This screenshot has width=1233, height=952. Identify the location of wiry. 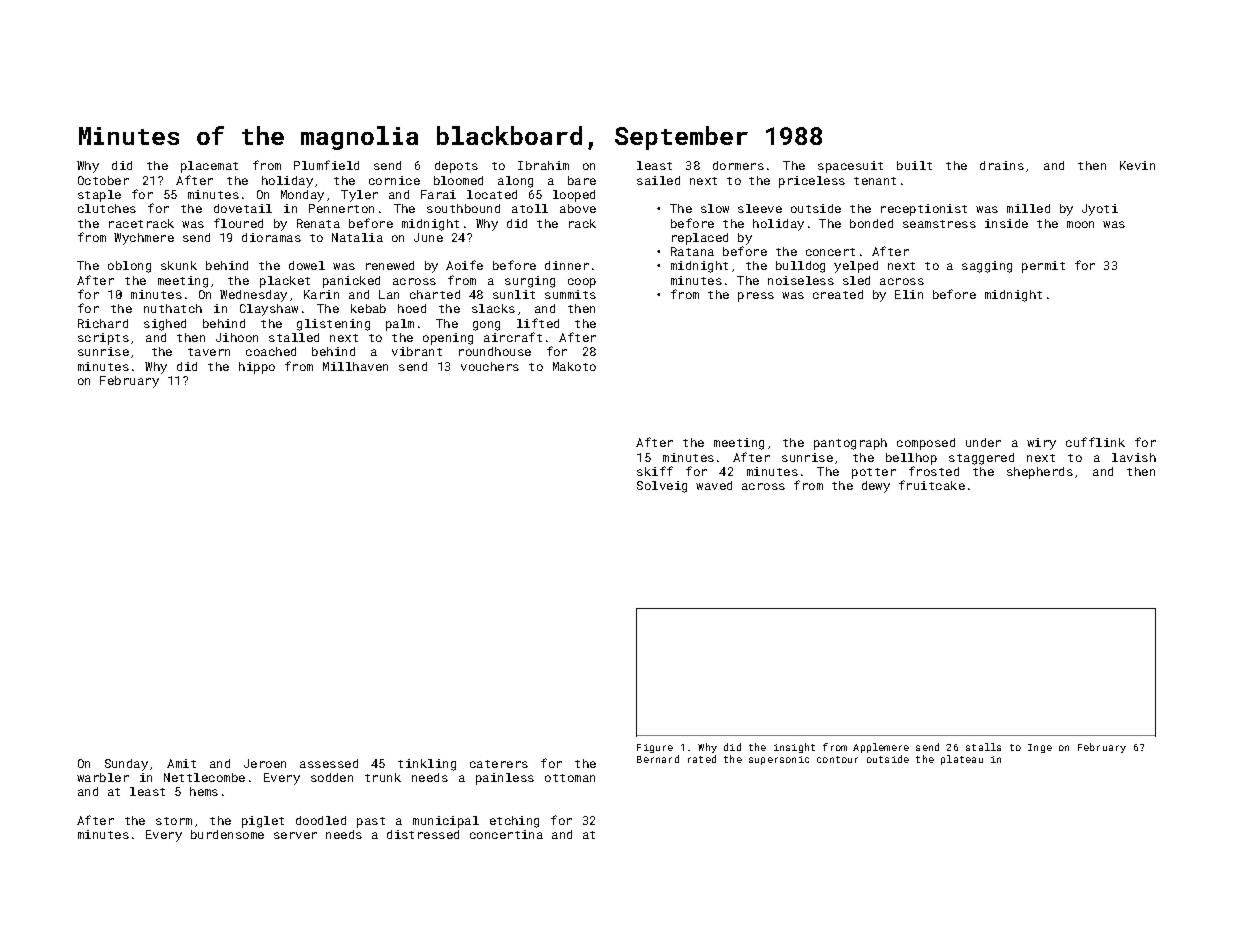
(1041, 444).
